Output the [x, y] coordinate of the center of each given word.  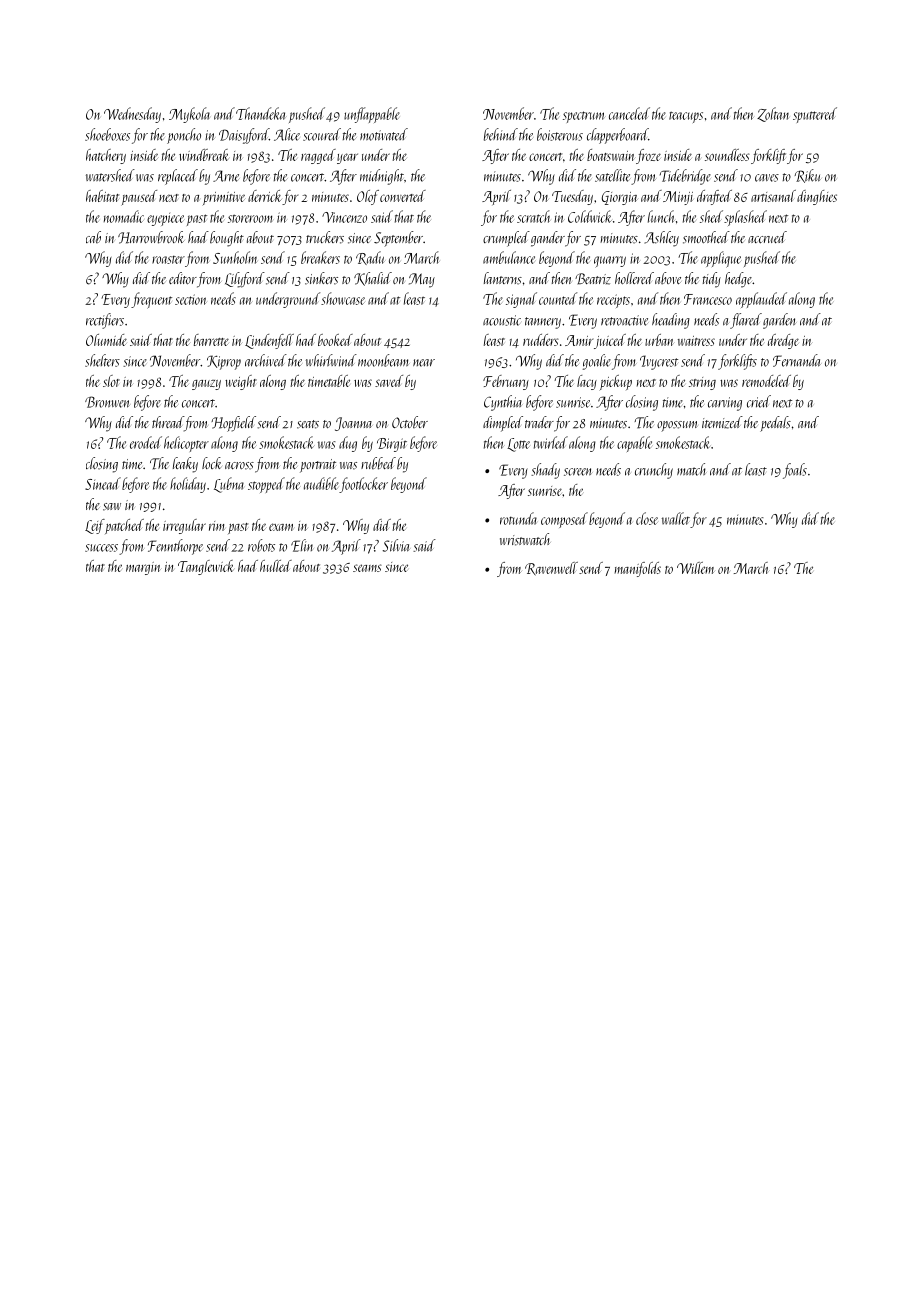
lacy [587, 382]
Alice [287, 134]
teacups [686, 117]
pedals [775, 424]
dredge [783, 341]
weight [241, 382]
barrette [211, 340]
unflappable [372, 115]
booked [335, 340]
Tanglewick [205, 567]
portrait [318, 466]
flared [746, 321]
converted [403, 196]
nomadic [124, 216]
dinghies [817, 197]
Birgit [392, 445]
